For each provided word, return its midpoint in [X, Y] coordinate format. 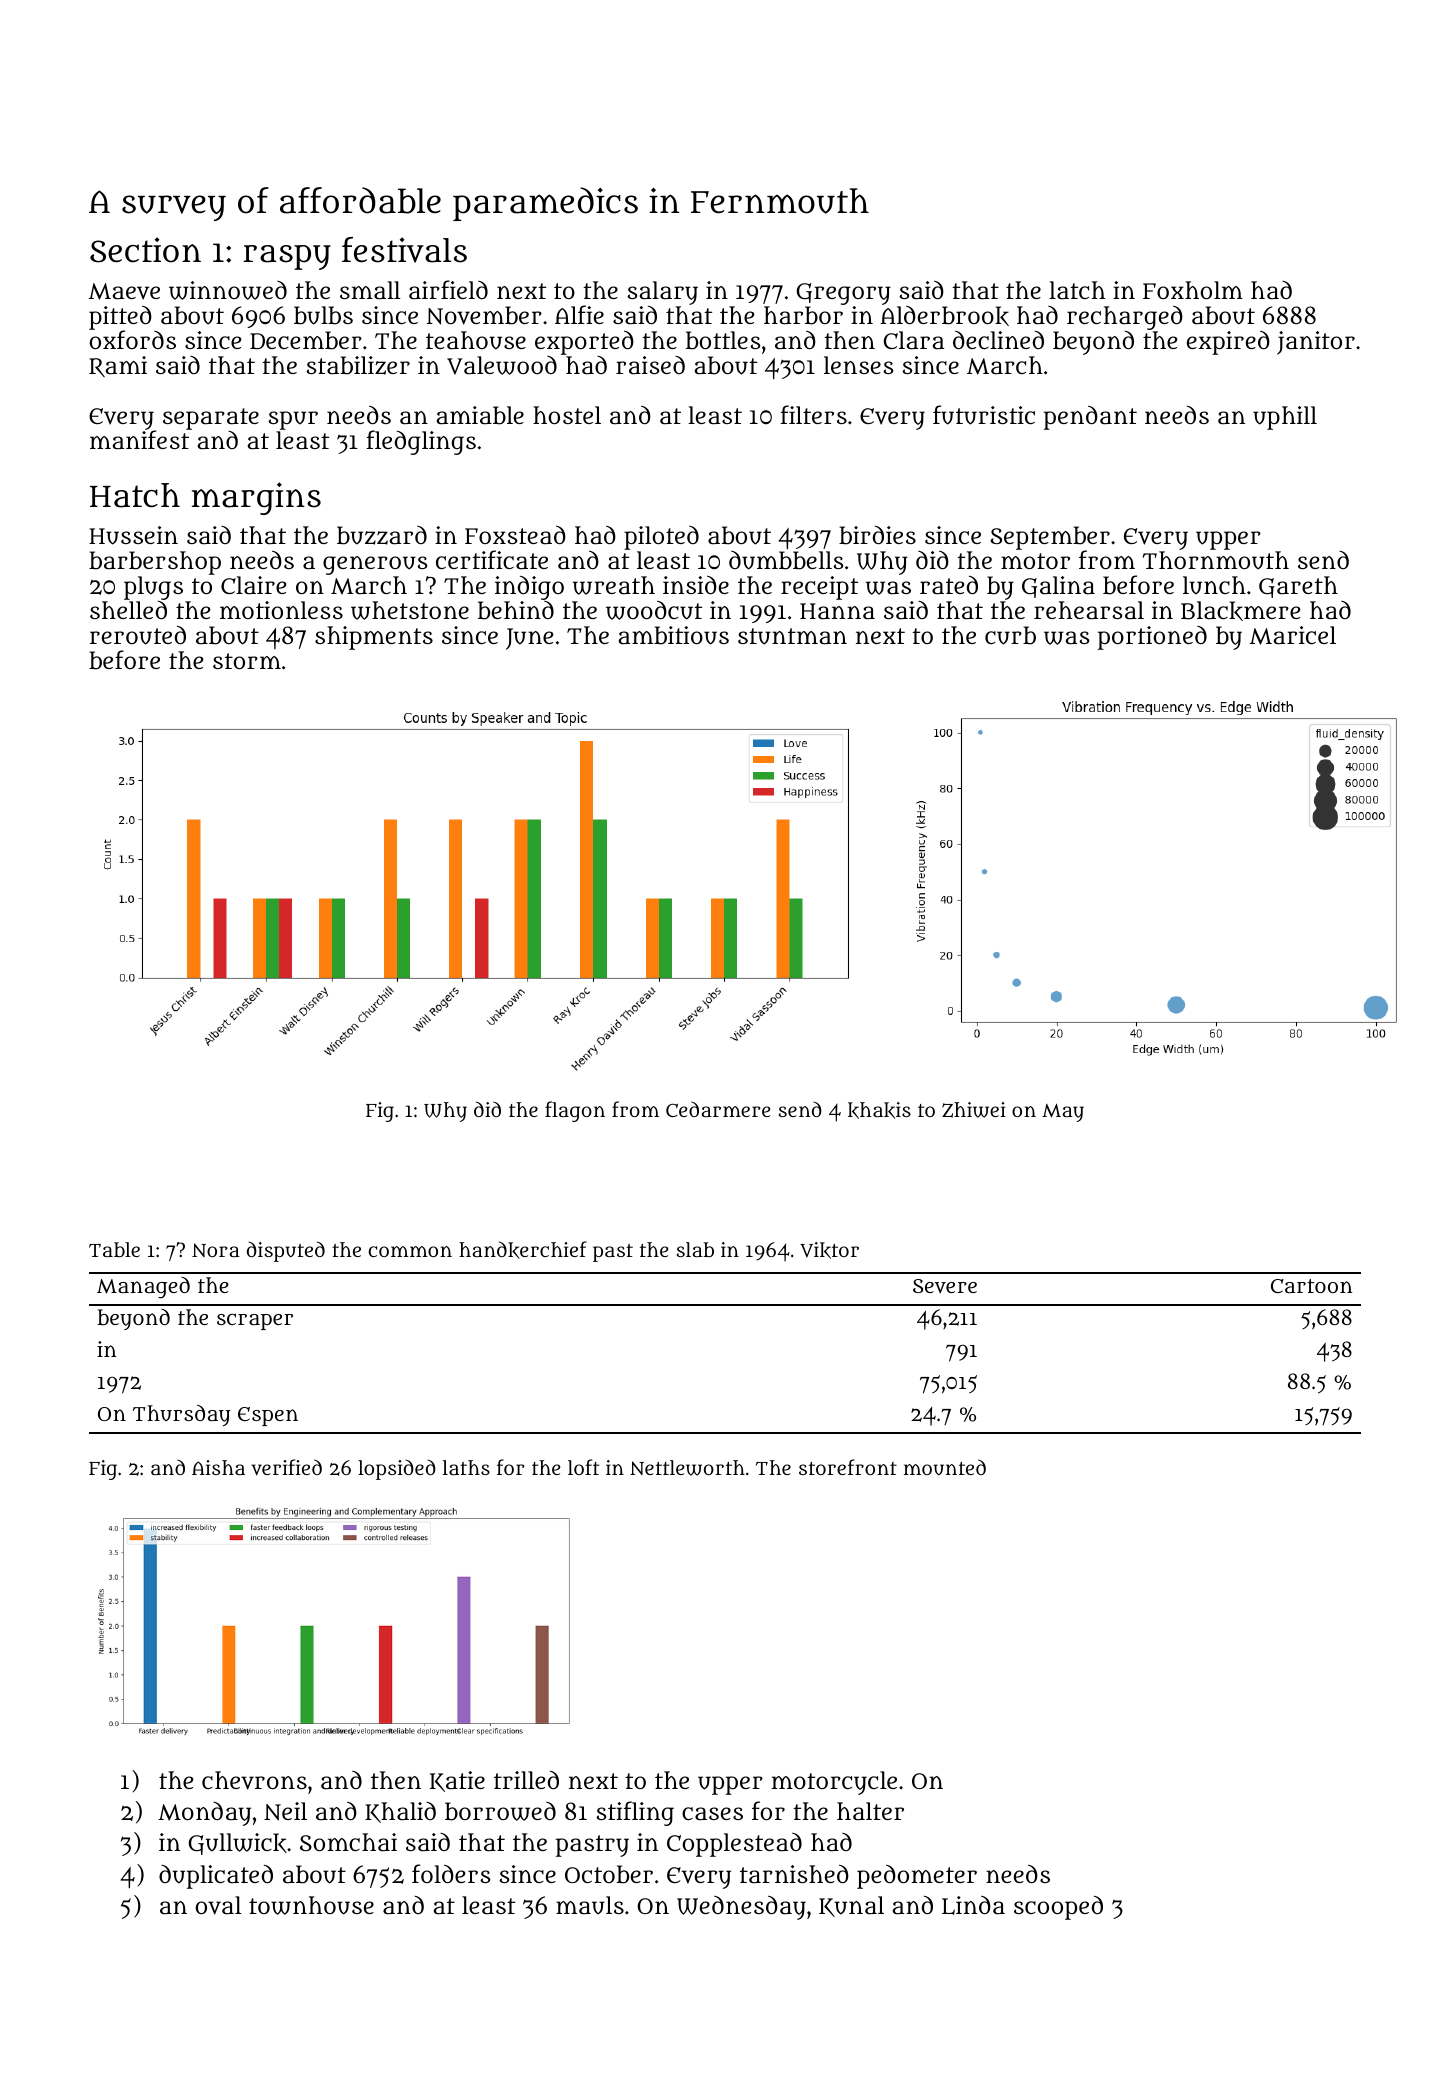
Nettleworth [687, 1468]
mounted [945, 1467]
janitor [1316, 343]
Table [114, 1249]
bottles [723, 340]
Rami [118, 366]
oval [218, 1905]
